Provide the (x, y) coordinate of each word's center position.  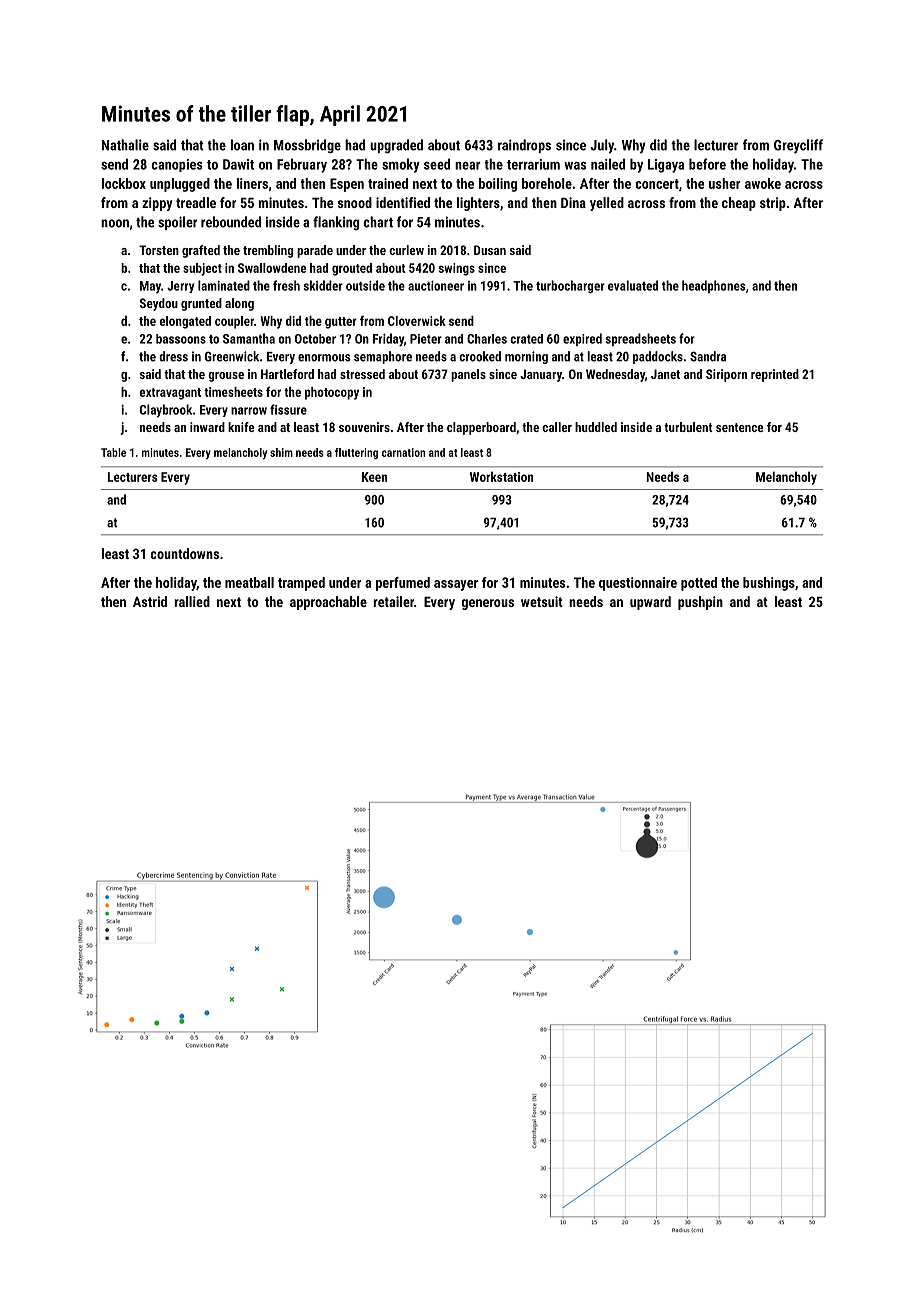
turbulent (688, 427)
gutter (341, 323)
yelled (607, 204)
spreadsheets (641, 339)
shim (281, 452)
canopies (177, 165)
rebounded (231, 222)
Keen (374, 477)
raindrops (524, 146)
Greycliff (798, 146)
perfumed (403, 584)
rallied (192, 601)
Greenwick (232, 356)
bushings (769, 584)
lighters (478, 204)
